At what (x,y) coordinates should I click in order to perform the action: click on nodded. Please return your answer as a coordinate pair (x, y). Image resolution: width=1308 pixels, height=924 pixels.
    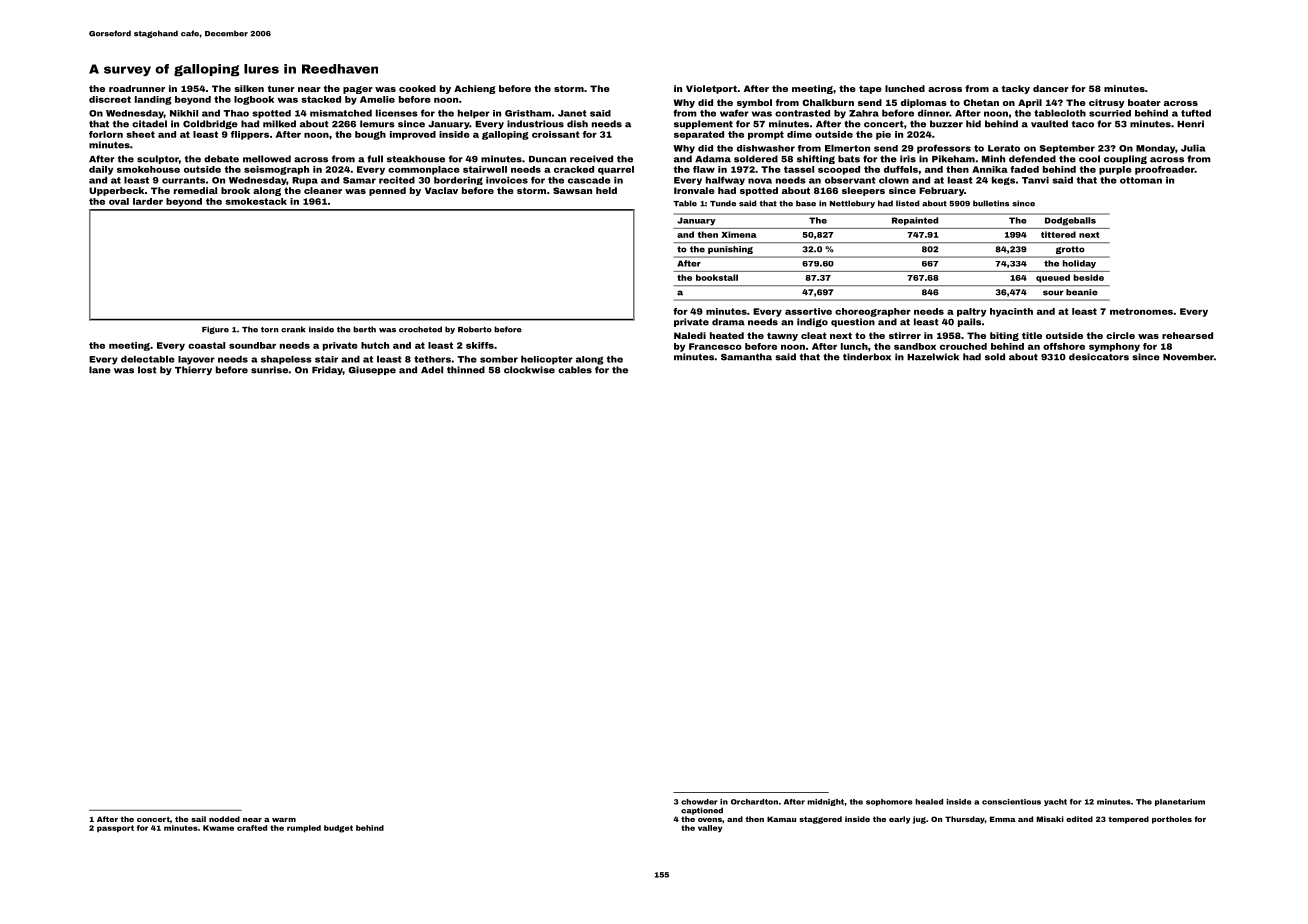
    Looking at the image, I should click on (224, 819).
